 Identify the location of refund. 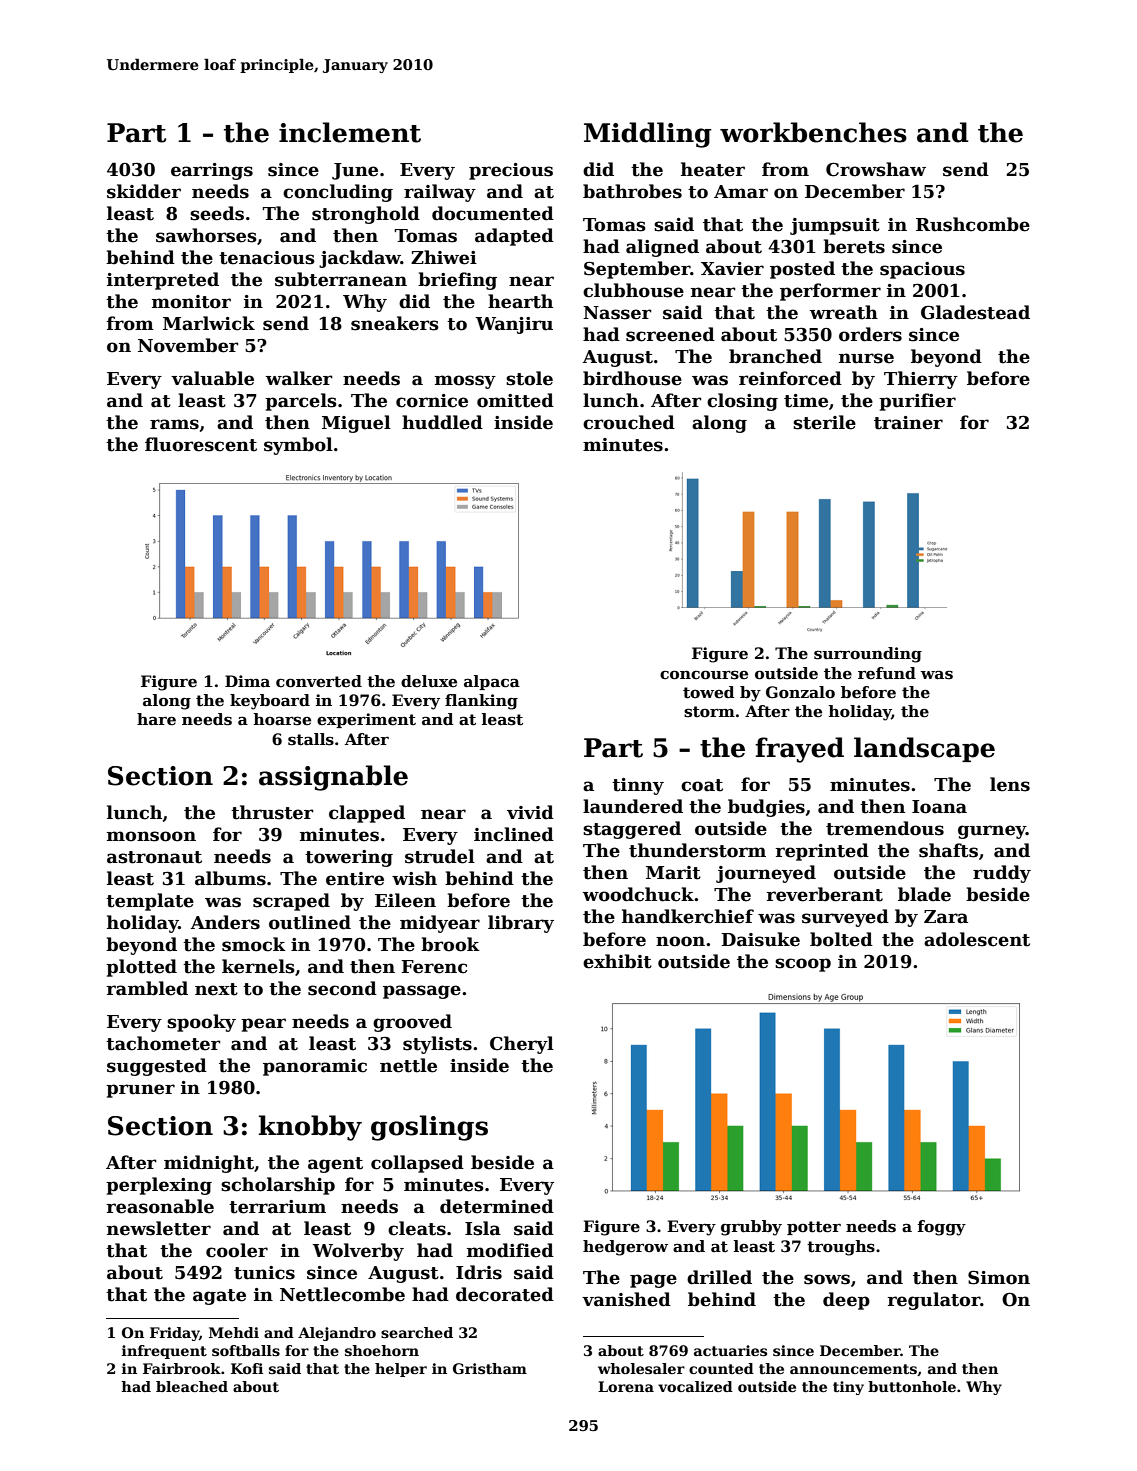
(887, 673).
